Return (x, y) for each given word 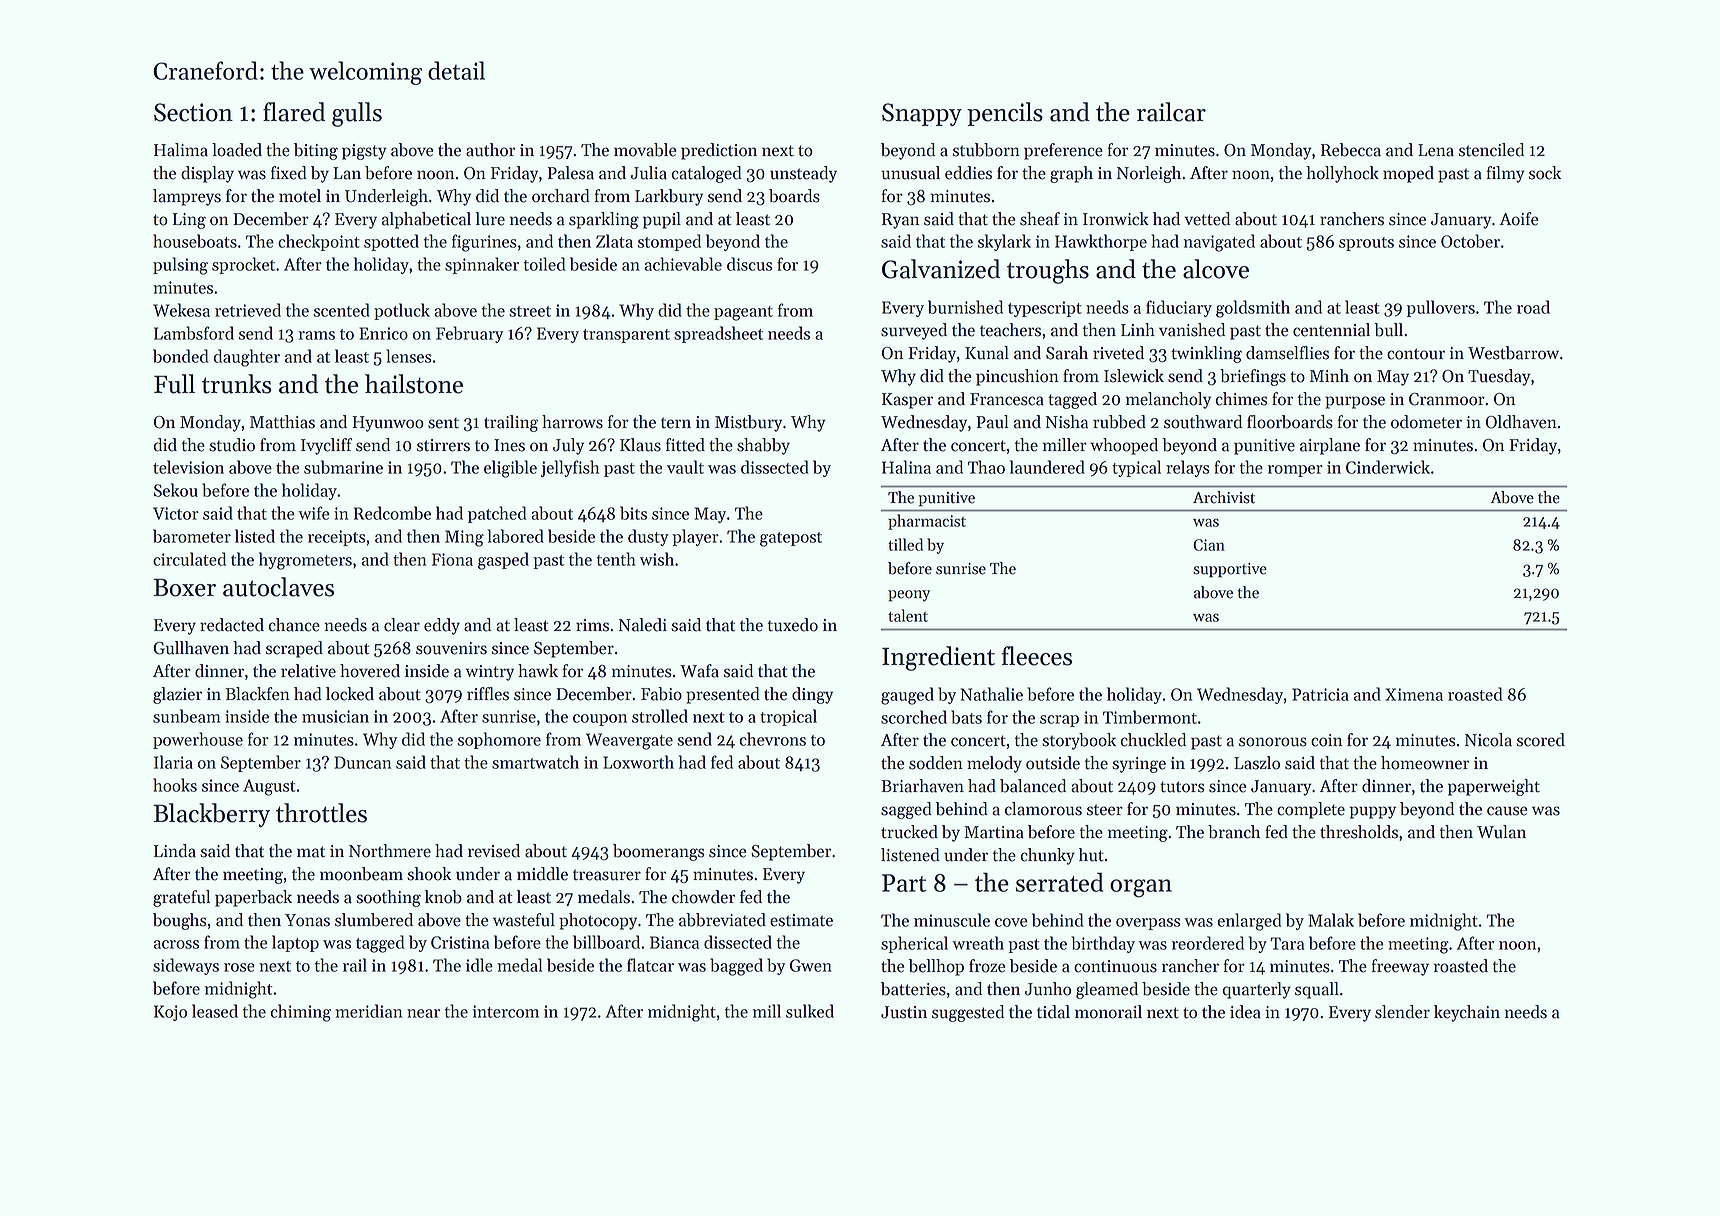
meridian (369, 1011)
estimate (801, 920)
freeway (1400, 967)
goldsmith (1253, 309)
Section (193, 112)
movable (645, 150)
